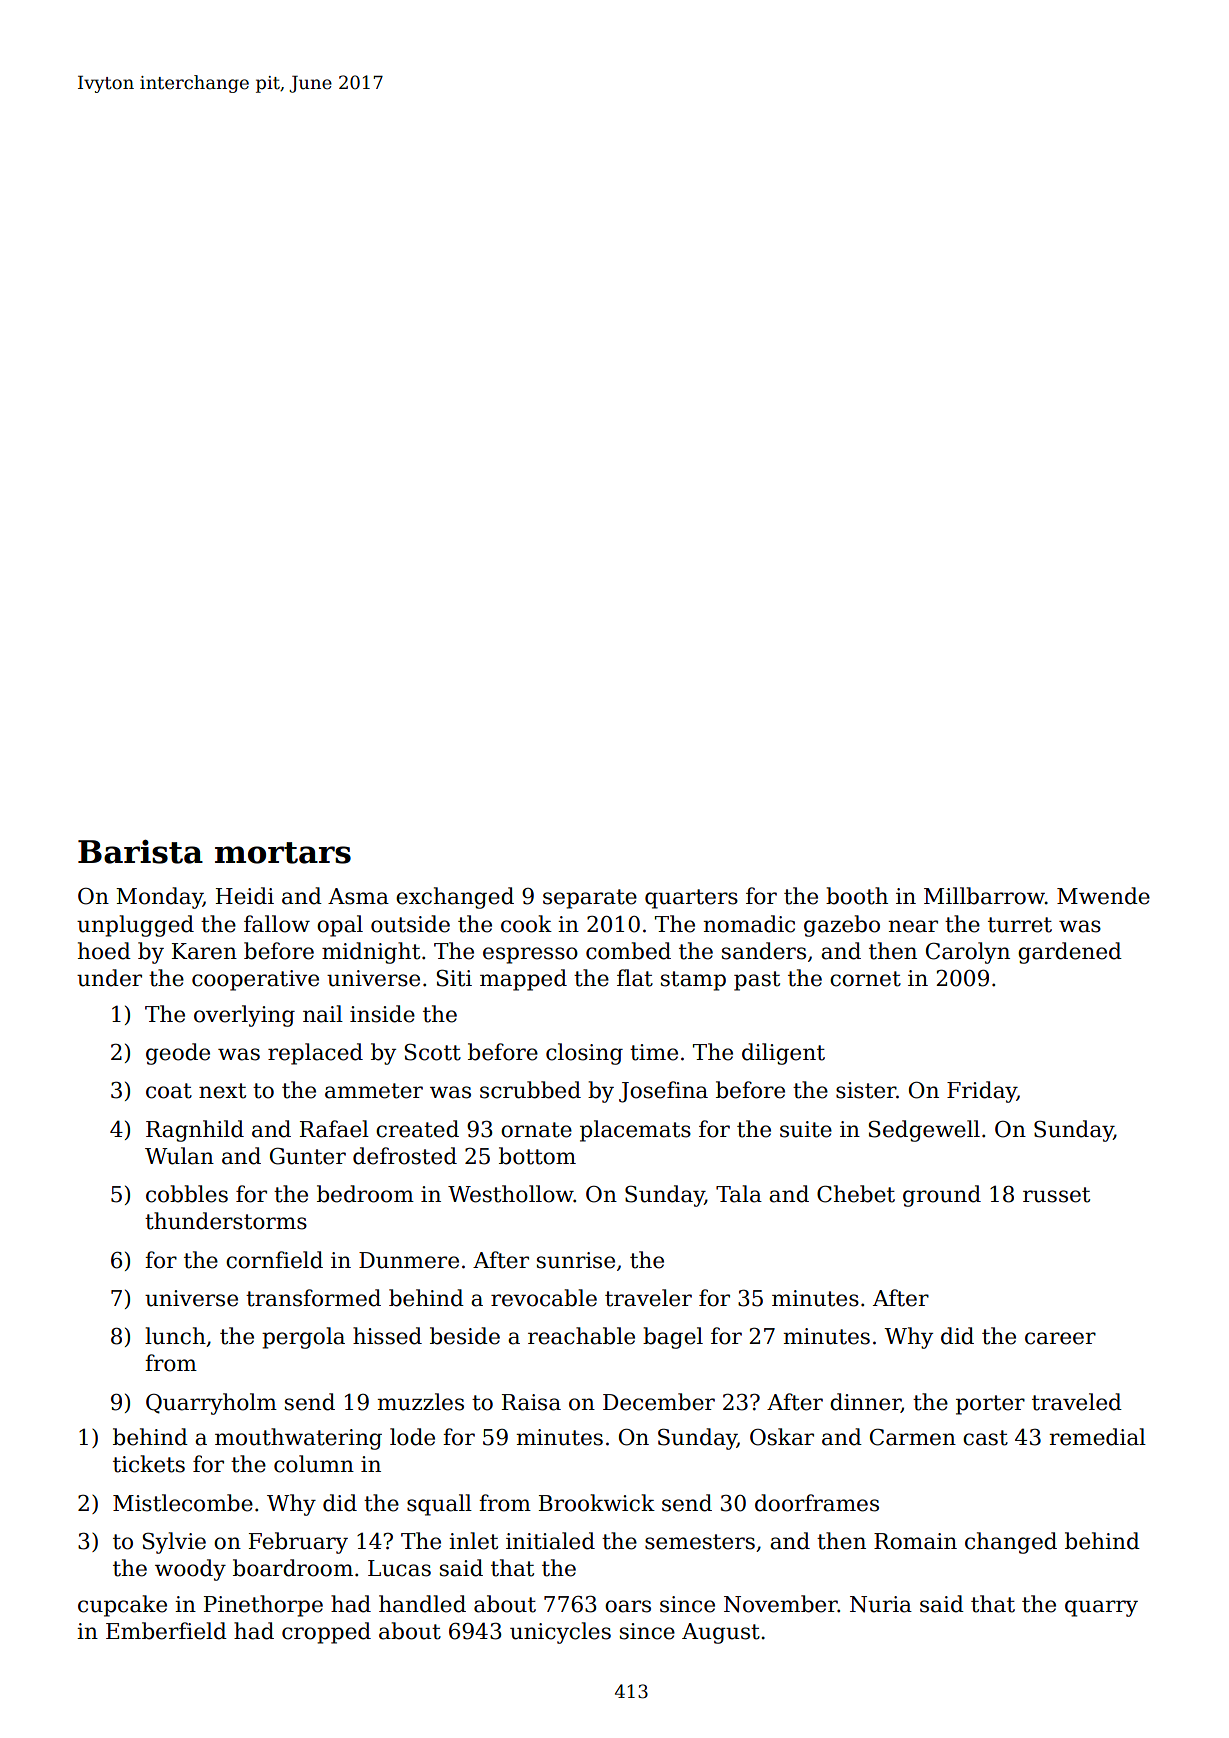 This page has width=1229, height=1738. Describe the element at coordinates (358, 896) in the page. I see `Asma` at that location.
